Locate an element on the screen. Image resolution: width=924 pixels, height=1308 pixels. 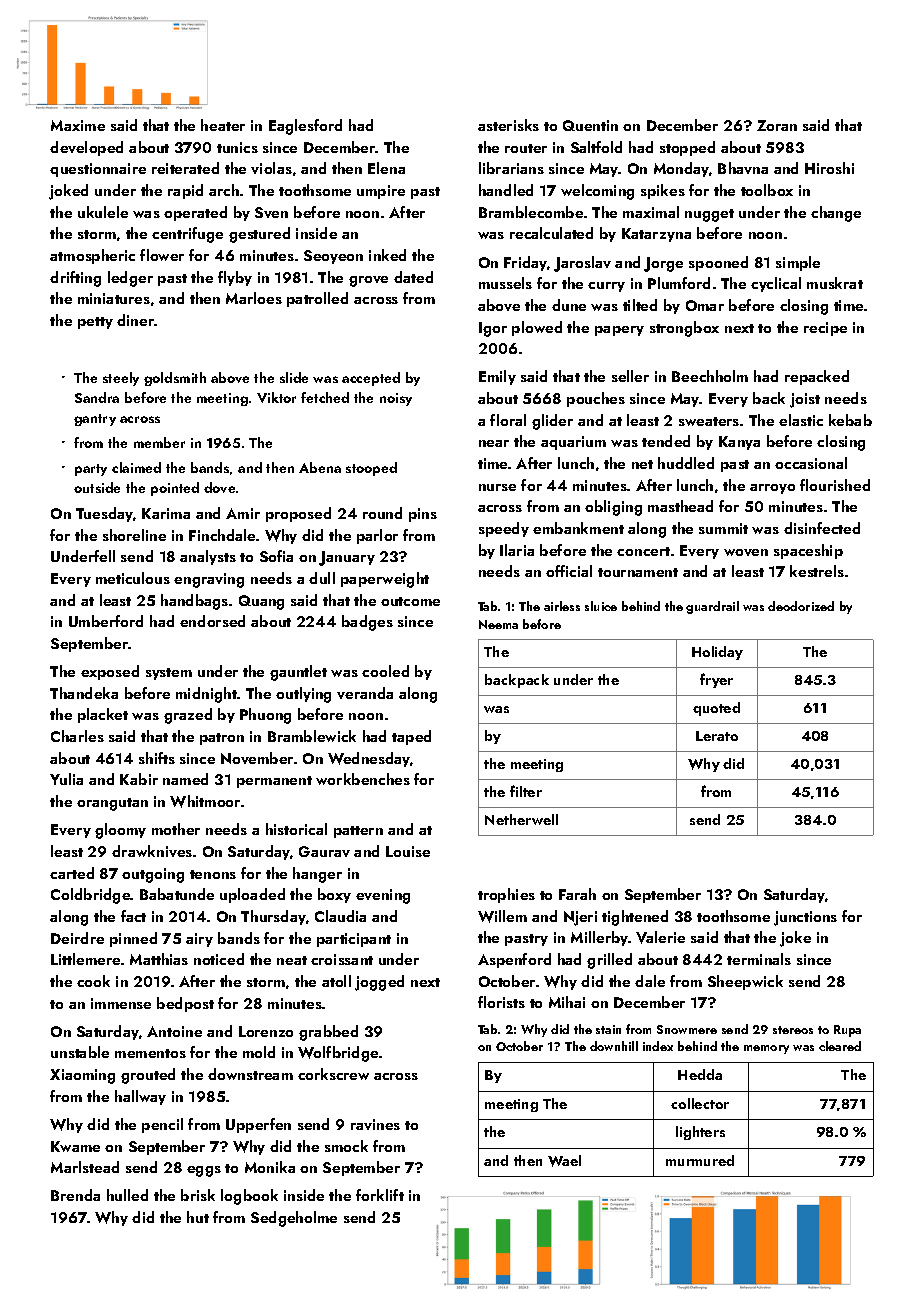
atmospheric is located at coordinates (92, 256).
